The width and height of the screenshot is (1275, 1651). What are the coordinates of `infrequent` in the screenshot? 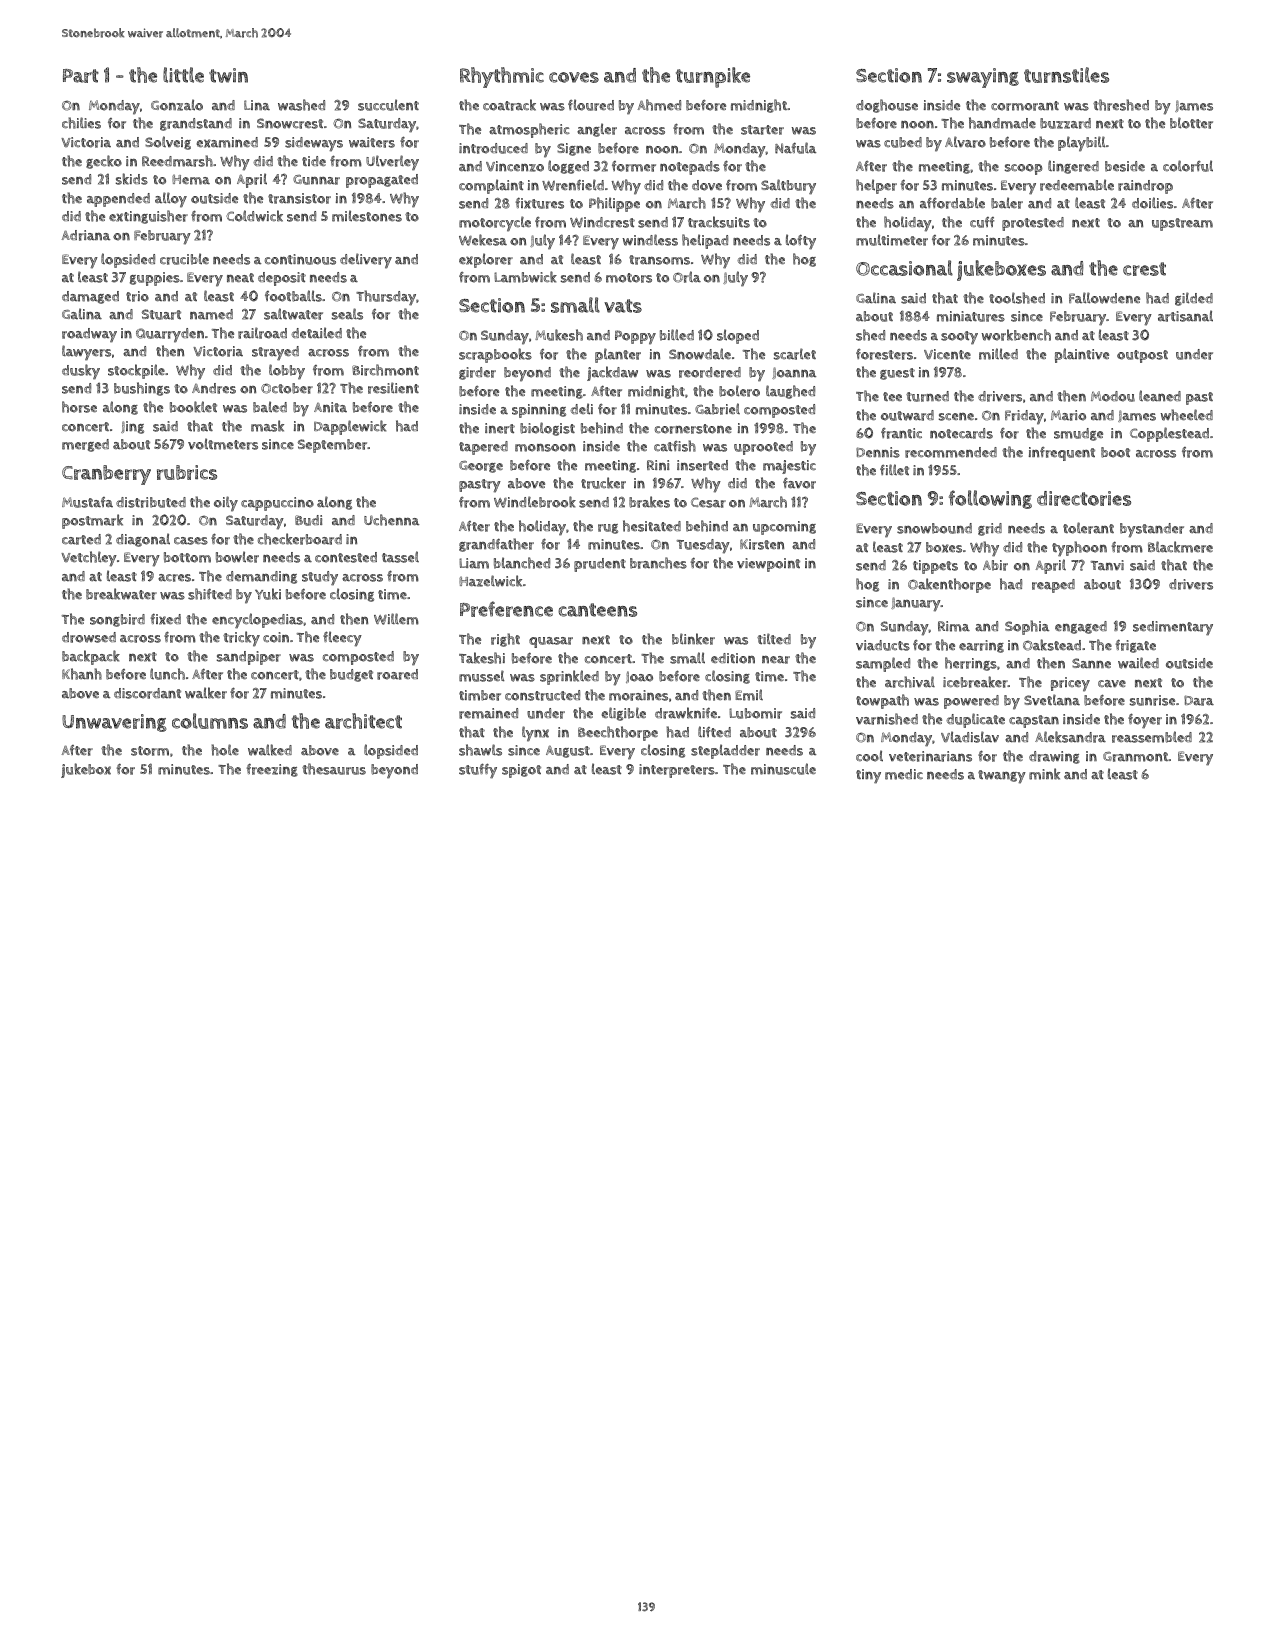 It's located at (1062, 454).
